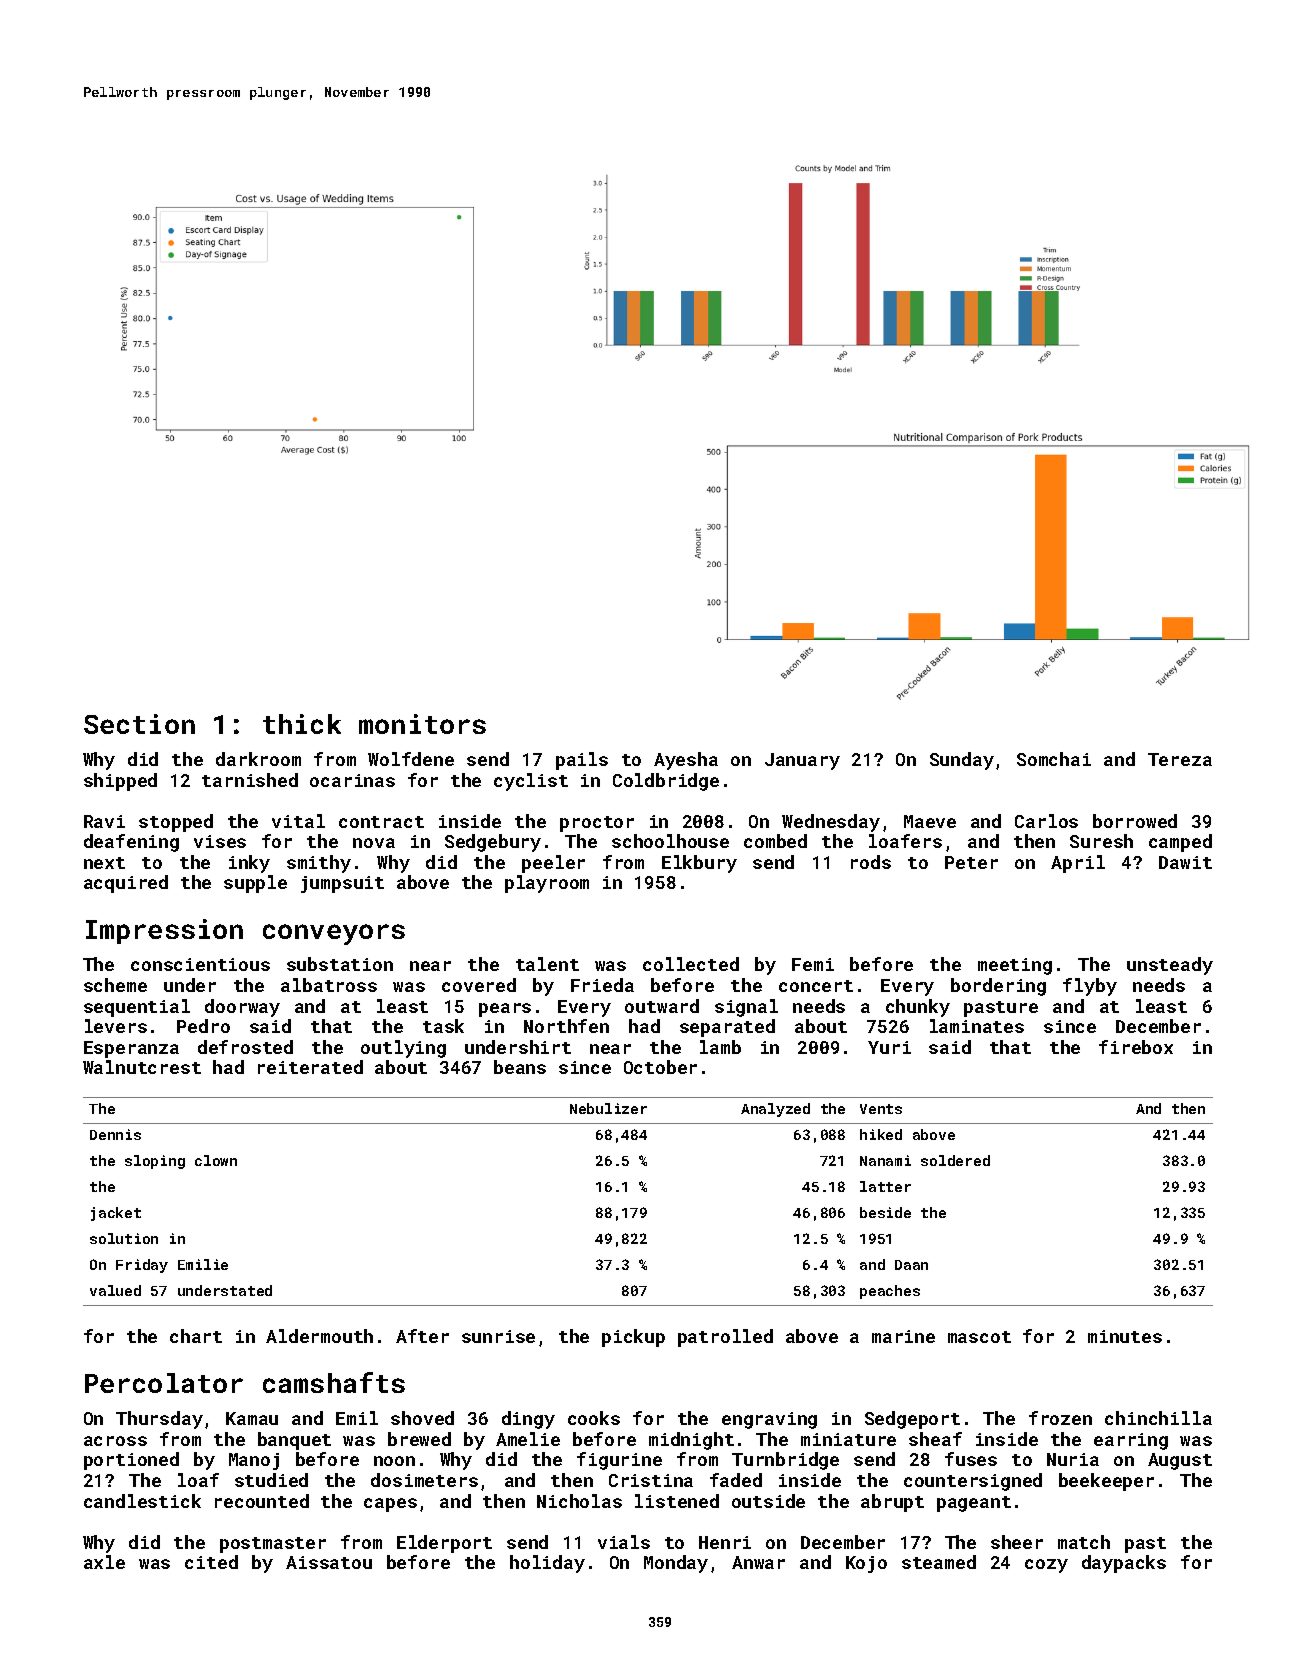 The width and height of the document is (1296, 1678). I want to click on Wolfdene, so click(411, 759).
